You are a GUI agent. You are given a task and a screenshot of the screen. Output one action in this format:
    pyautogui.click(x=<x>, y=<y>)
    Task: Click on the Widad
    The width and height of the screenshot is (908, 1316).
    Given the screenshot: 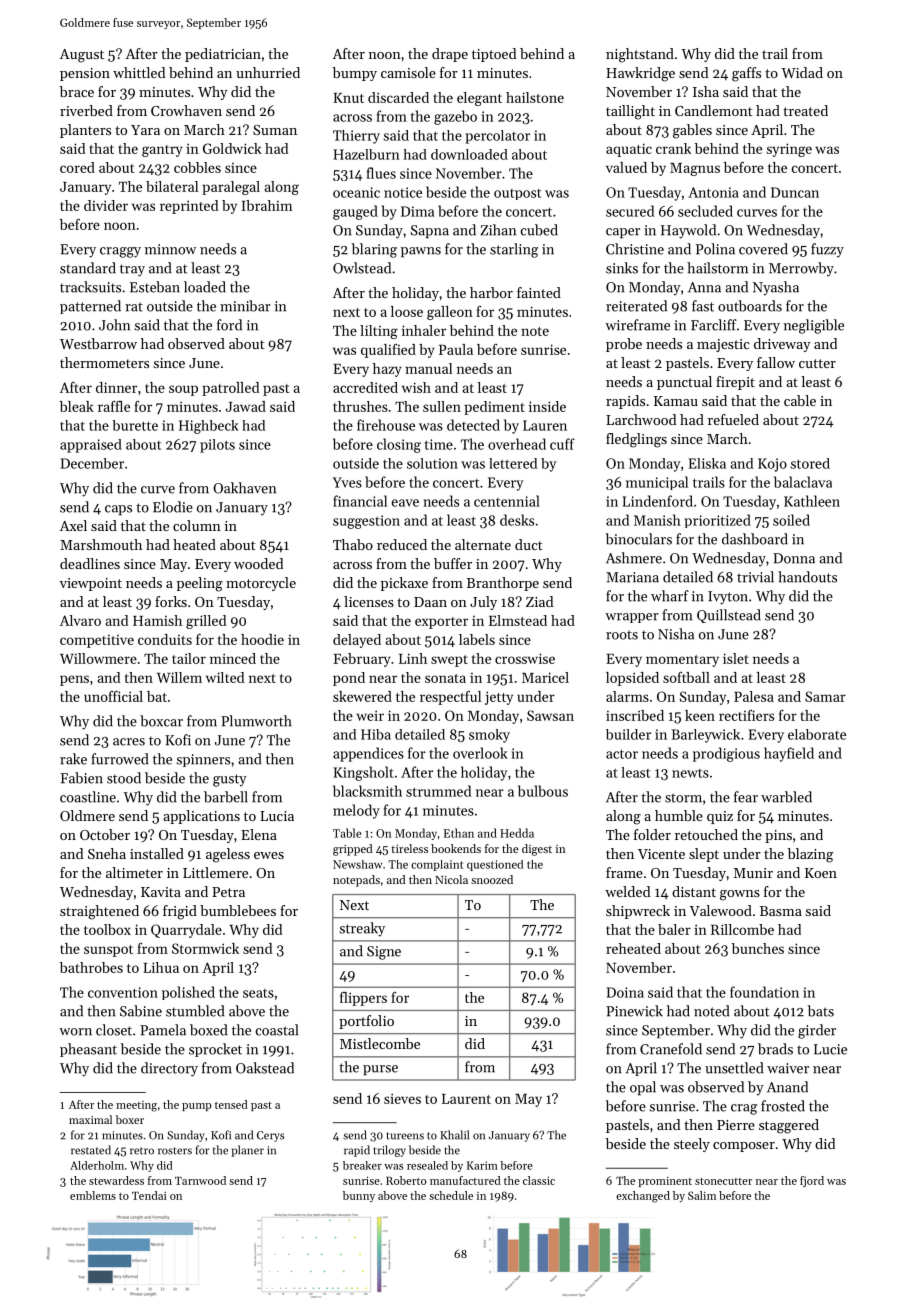 What is the action you would take?
    pyautogui.click(x=802, y=72)
